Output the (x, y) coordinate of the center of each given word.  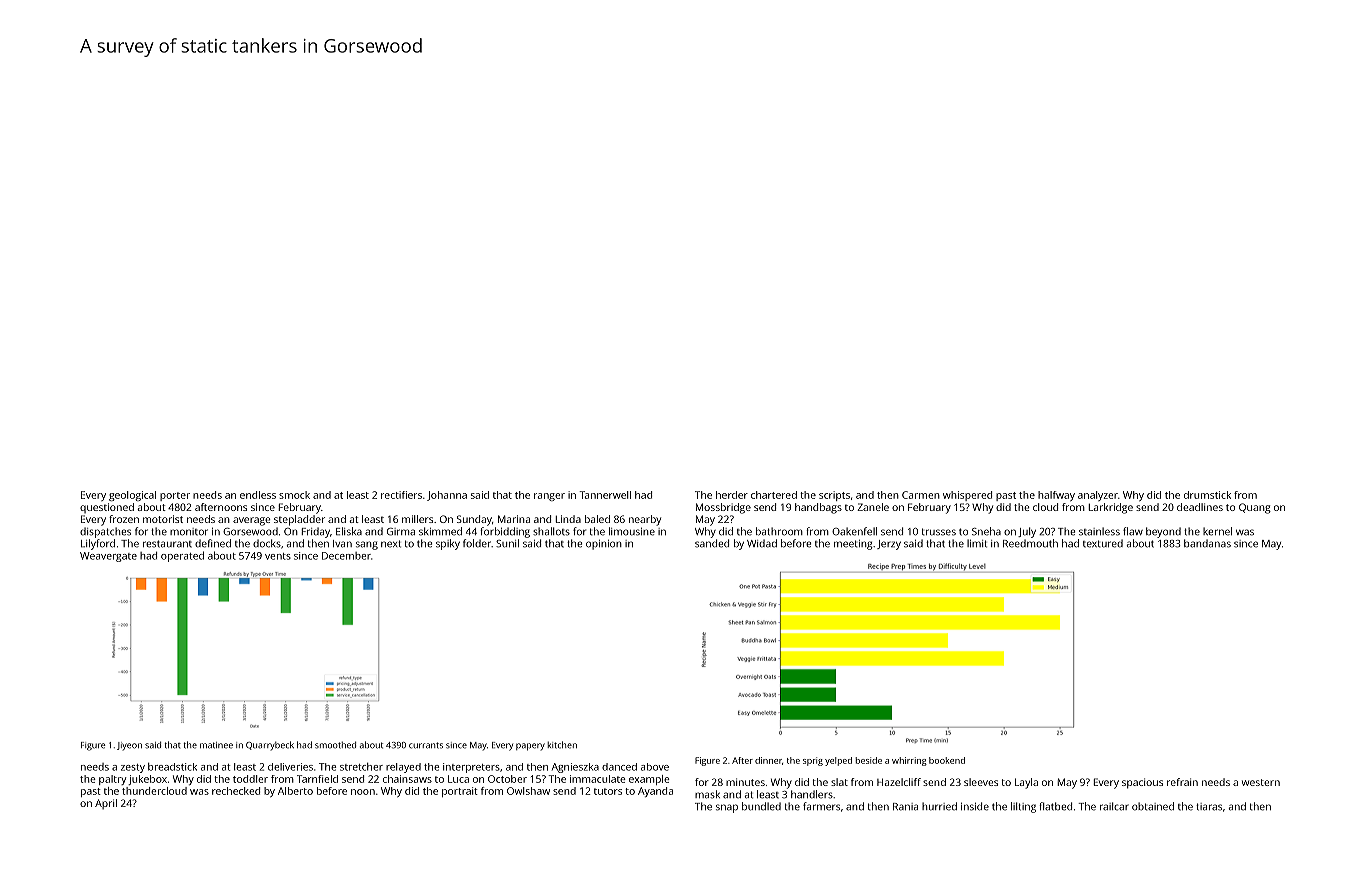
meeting (853, 545)
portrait (460, 792)
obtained (1153, 806)
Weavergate (108, 557)
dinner (768, 760)
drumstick (1207, 495)
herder (732, 495)
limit (977, 543)
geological (132, 496)
